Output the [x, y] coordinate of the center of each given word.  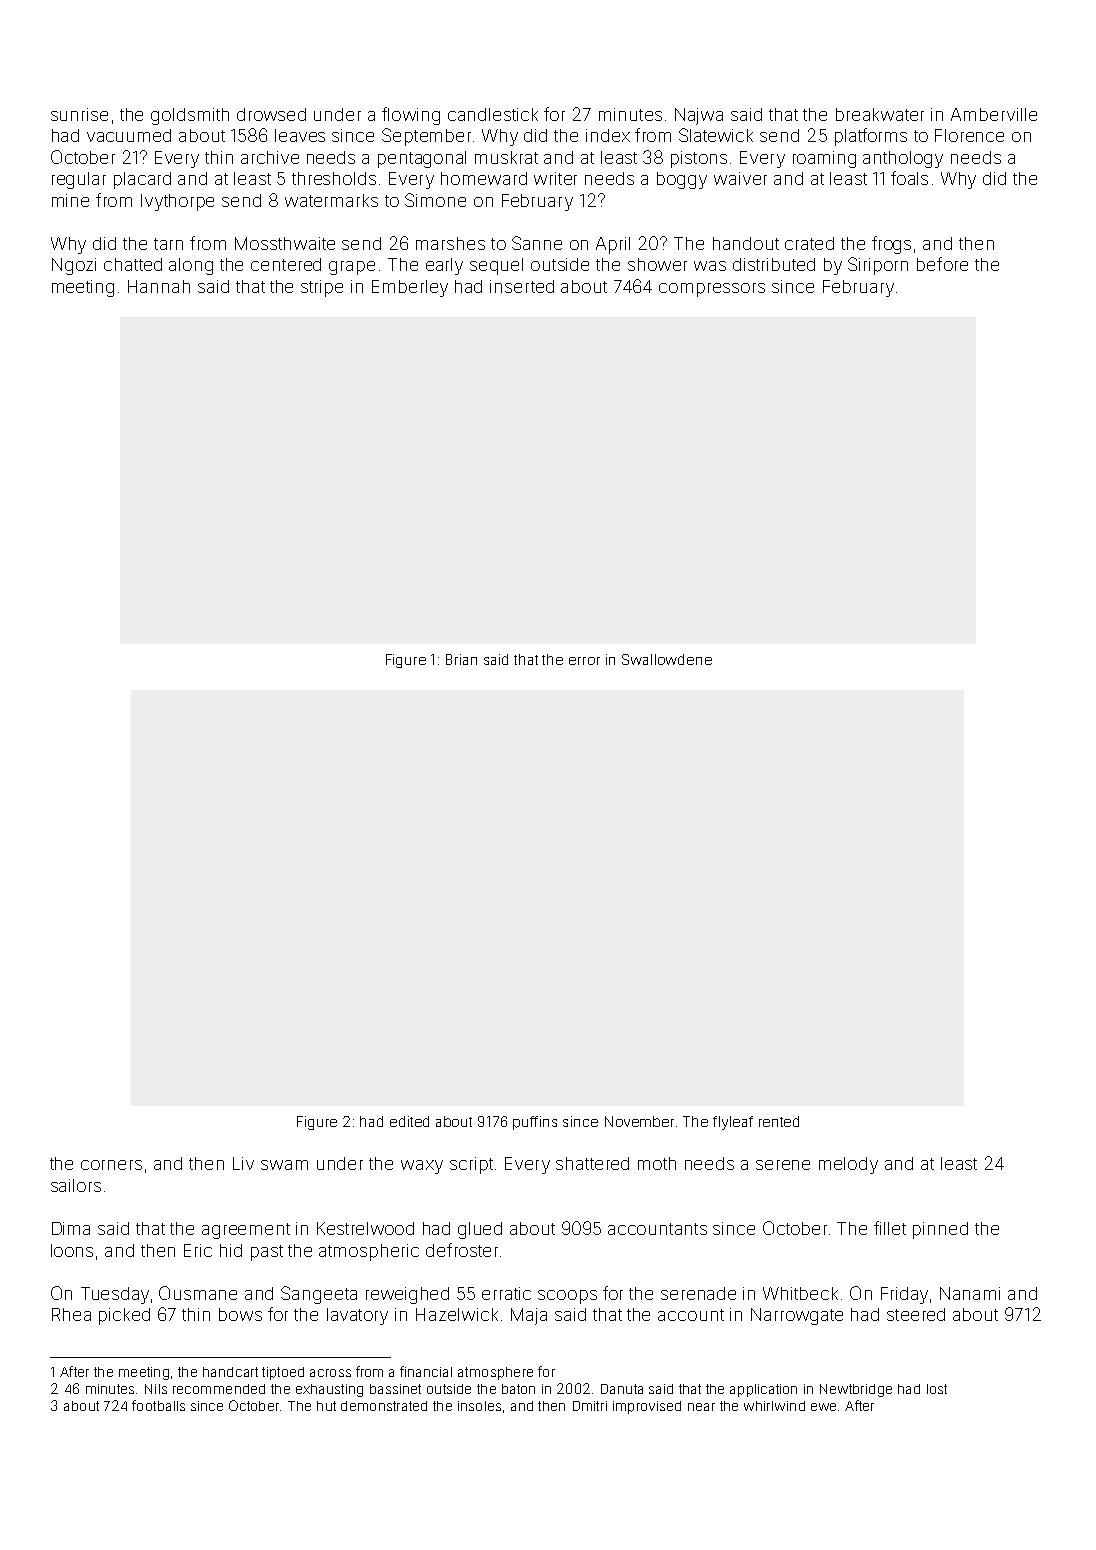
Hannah [159, 286]
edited [409, 1121]
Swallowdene [667, 659]
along [191, 266]
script [471, 1165]
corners [111, 1165]
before [942, 264]
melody [848, 1165]
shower [657, 264]
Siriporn [878, 266]
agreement [246, 1231]
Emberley [410, 288]
